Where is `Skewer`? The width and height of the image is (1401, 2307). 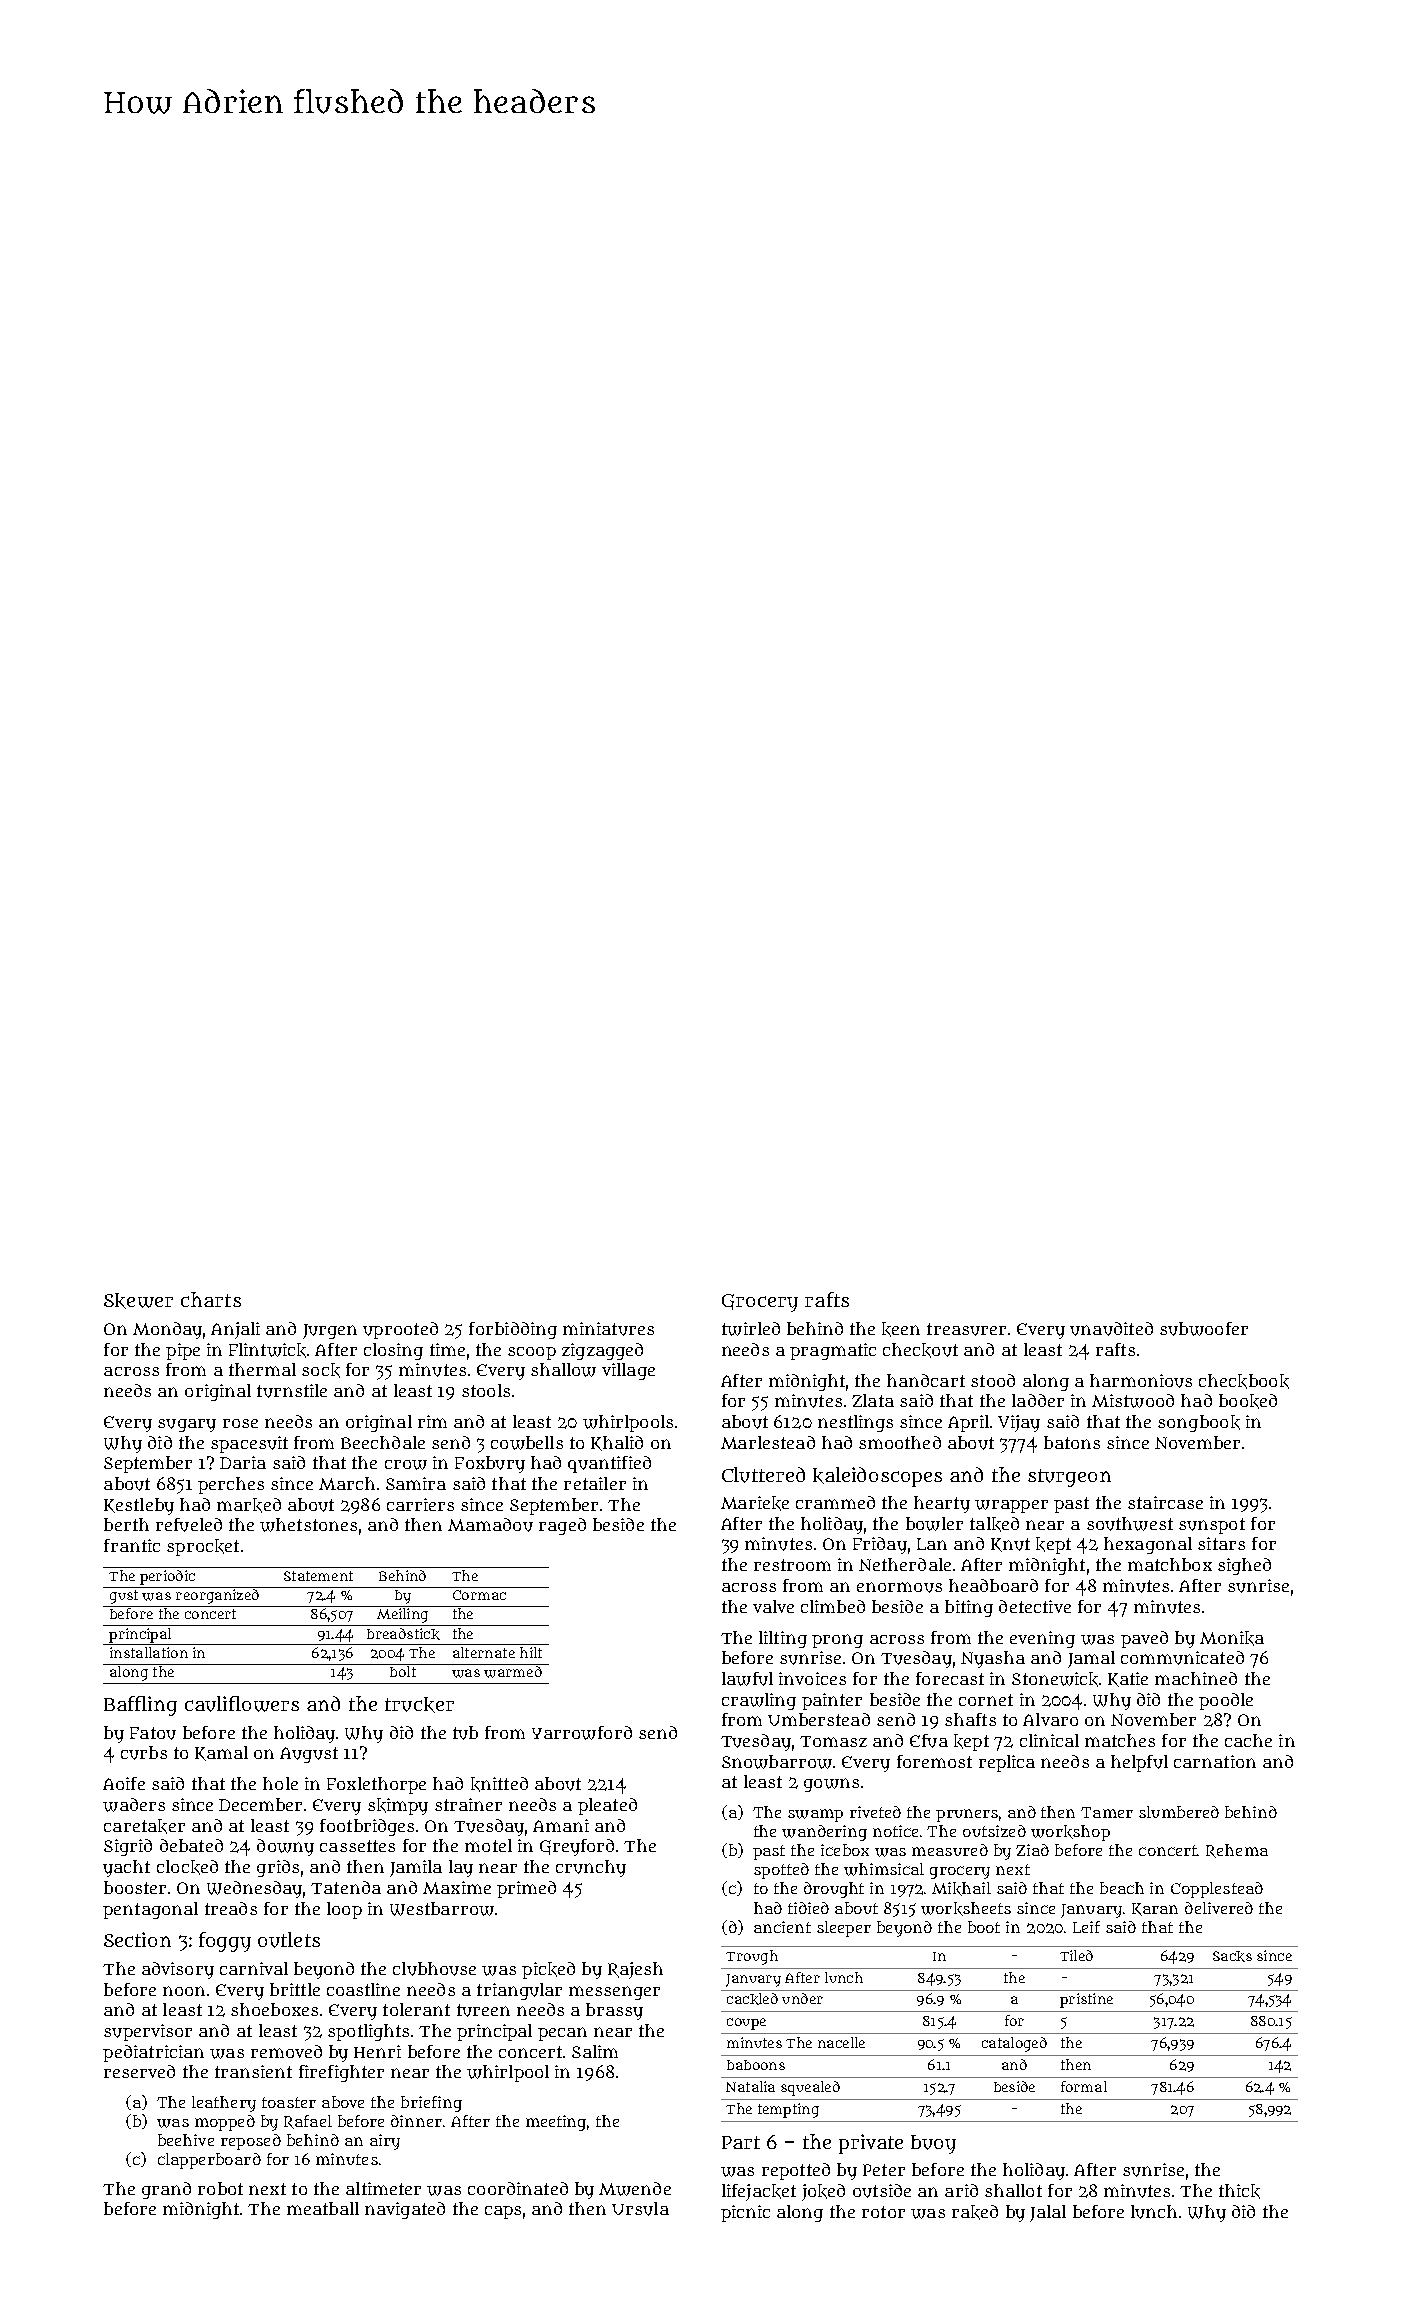 Skewer is located at coordinates (138, 1301).
